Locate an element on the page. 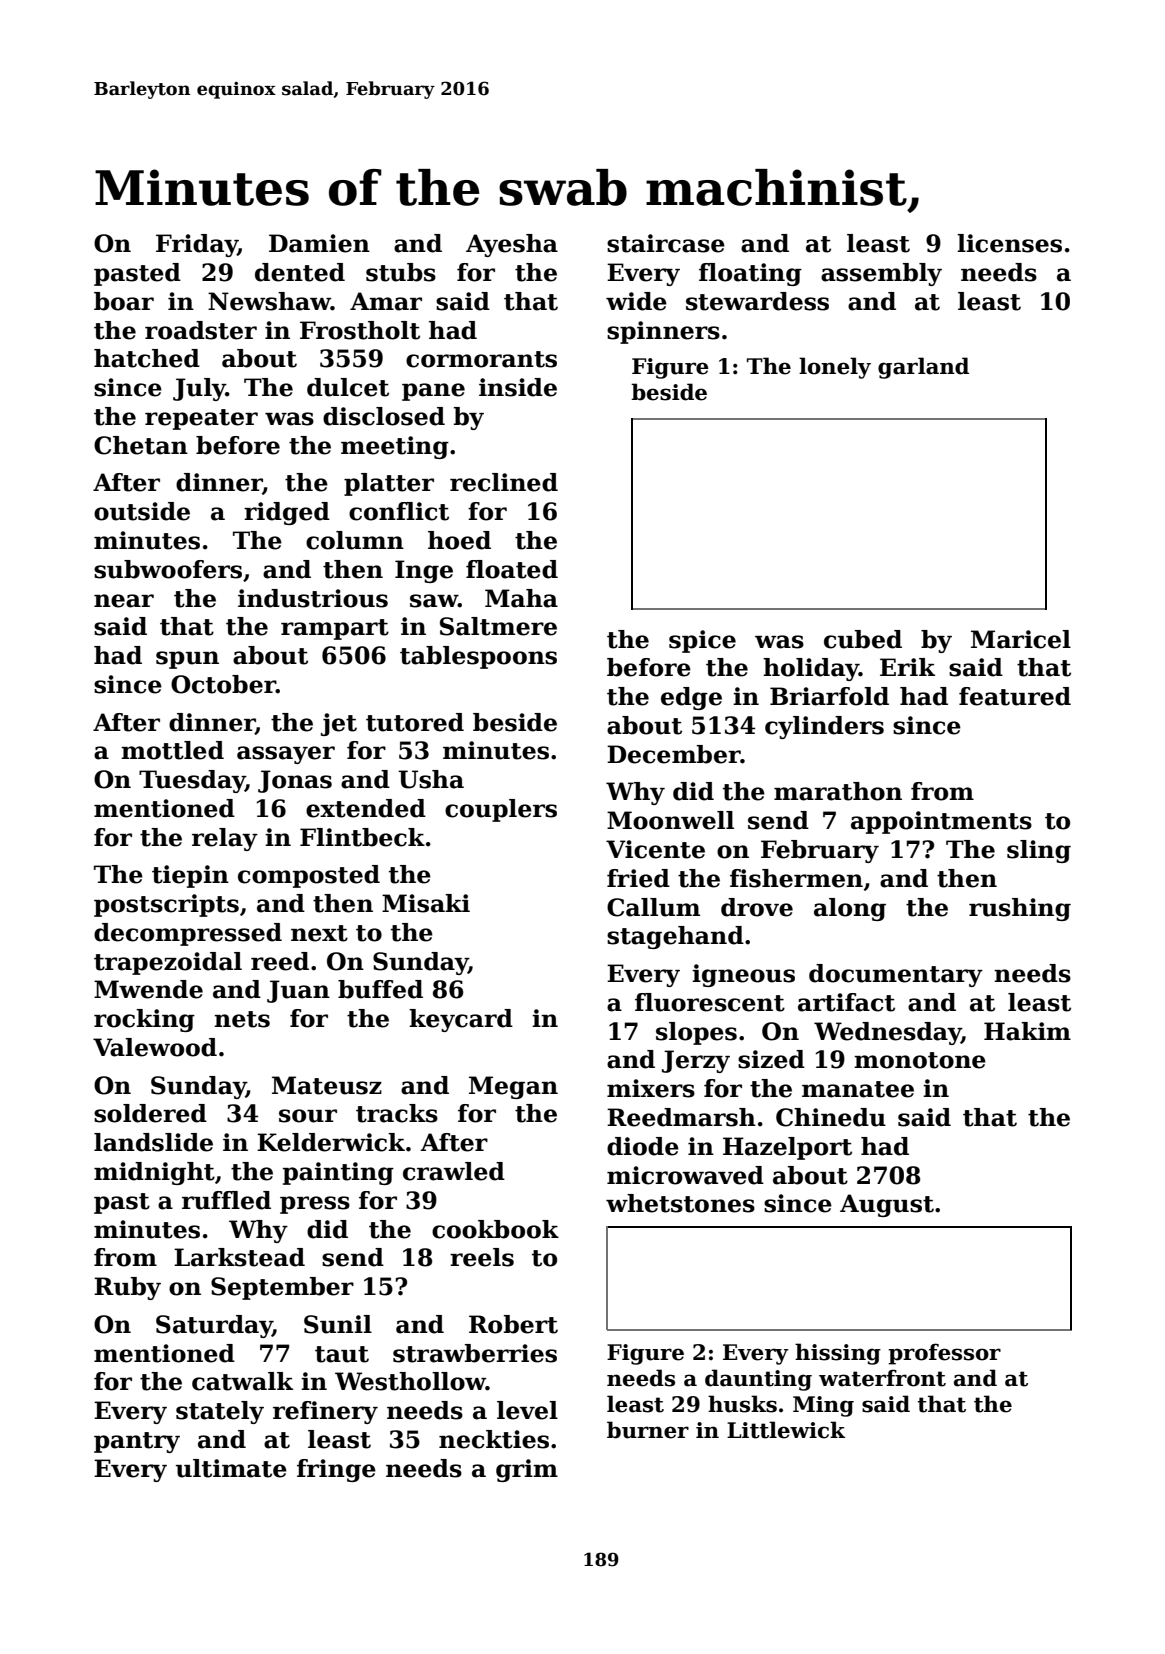 This page has height=1654, width=1165. Juan is located at coordinates (298, 991).
